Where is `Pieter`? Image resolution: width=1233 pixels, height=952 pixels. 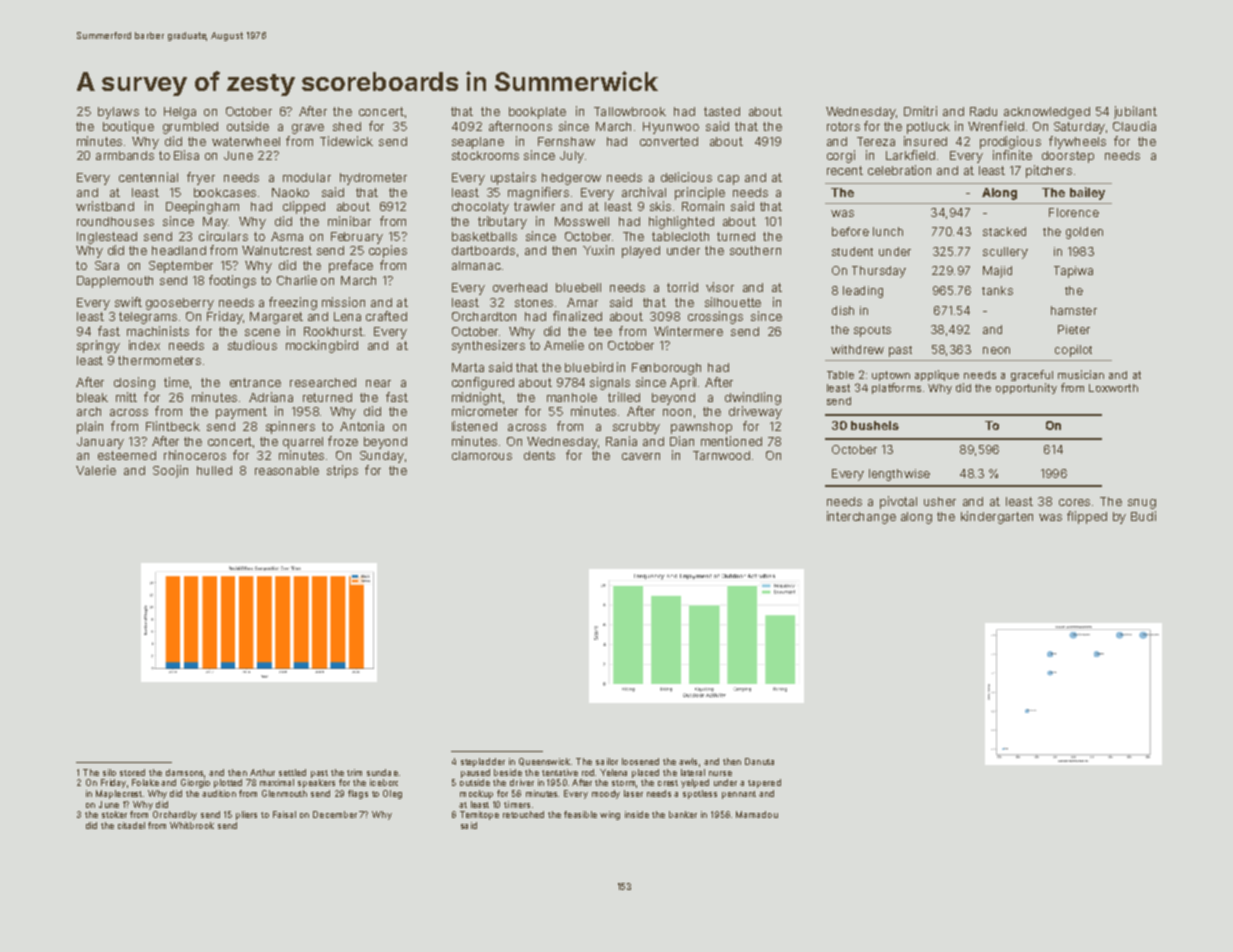 Pieter is located at coordinates (1074, 329).
